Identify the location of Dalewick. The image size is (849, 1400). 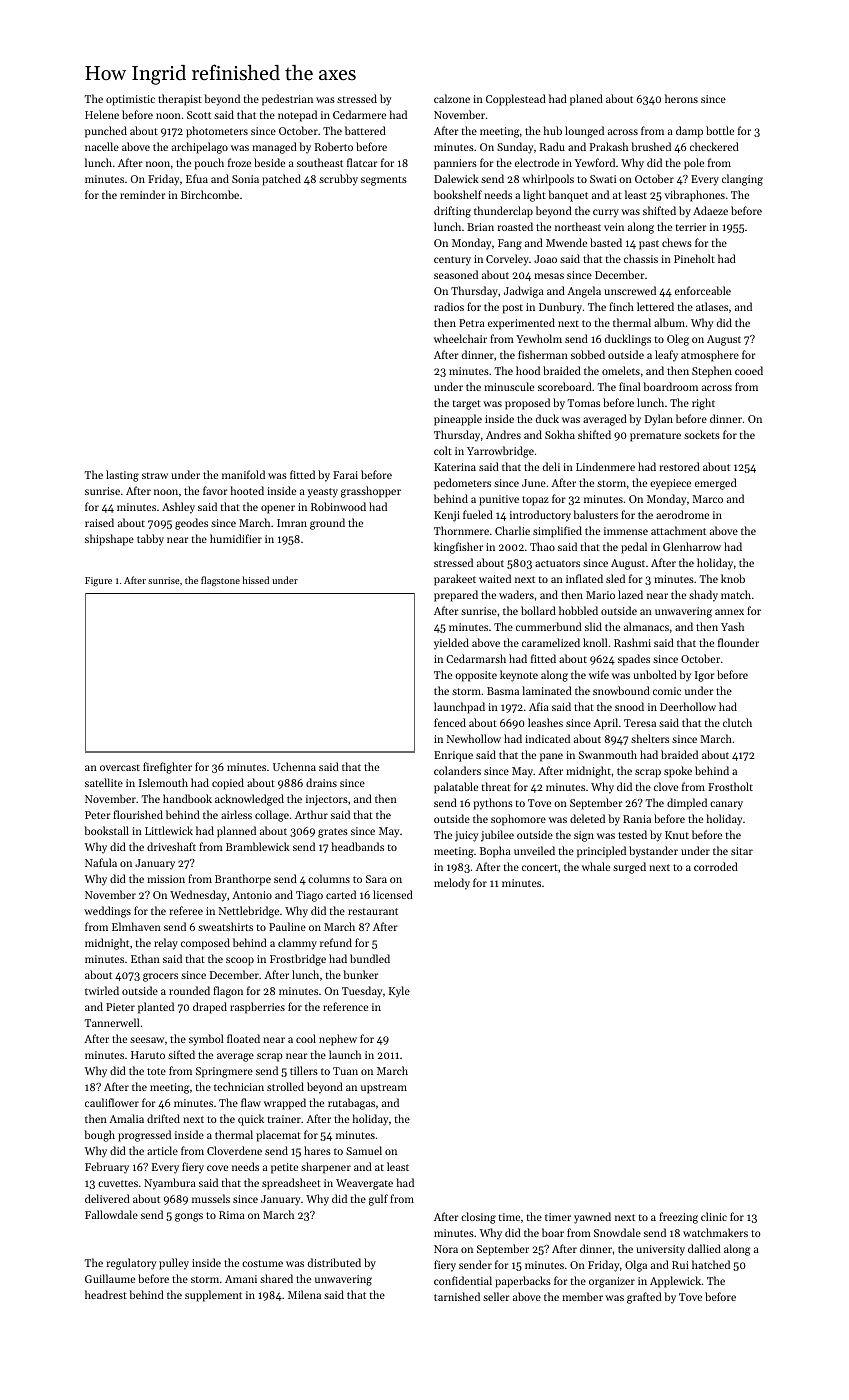
(456, 178).
